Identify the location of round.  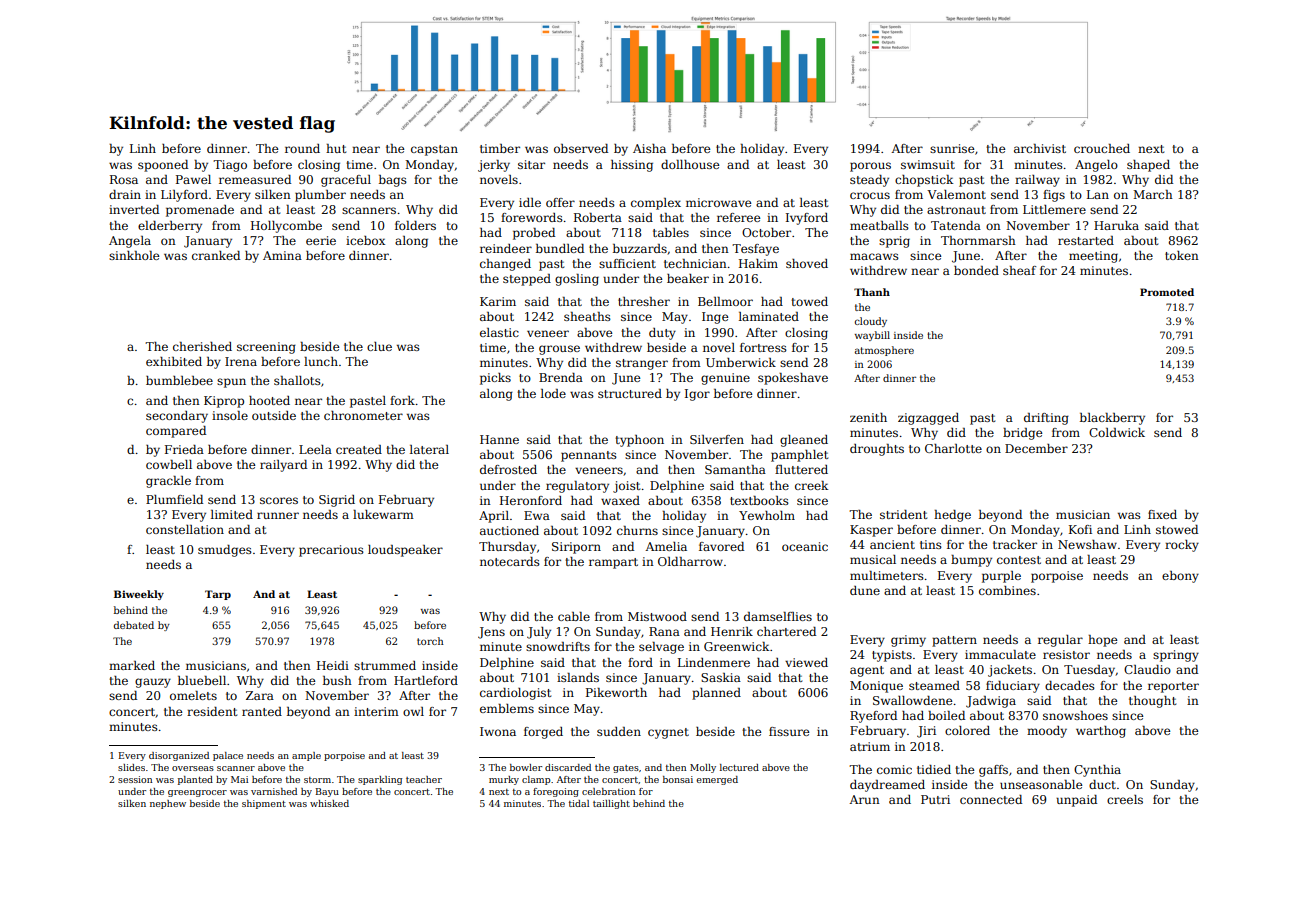
(302, 148).
